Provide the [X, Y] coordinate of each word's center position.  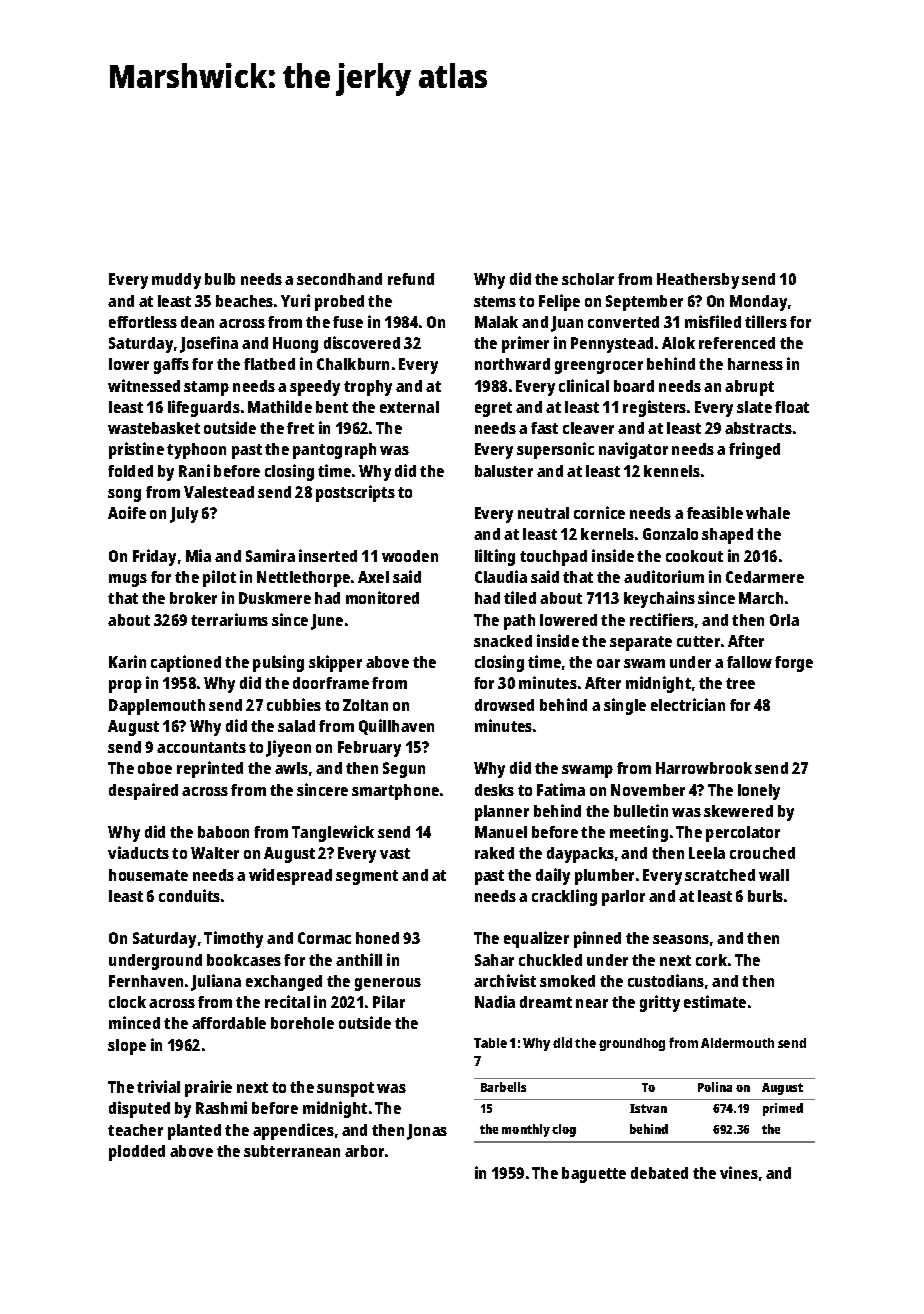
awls [291, 768]
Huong [295, 345]
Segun [404, 770]
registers [654, 408]
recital [287, 1001]
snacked [503, 641]
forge [794, 664]
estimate [715, 1001]
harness [755, 364]
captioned [186, 663]
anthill [359, 959]
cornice [599, 512]
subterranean [292, 1151]
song [124, 495]
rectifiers [662, 619]
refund [411, 279]
